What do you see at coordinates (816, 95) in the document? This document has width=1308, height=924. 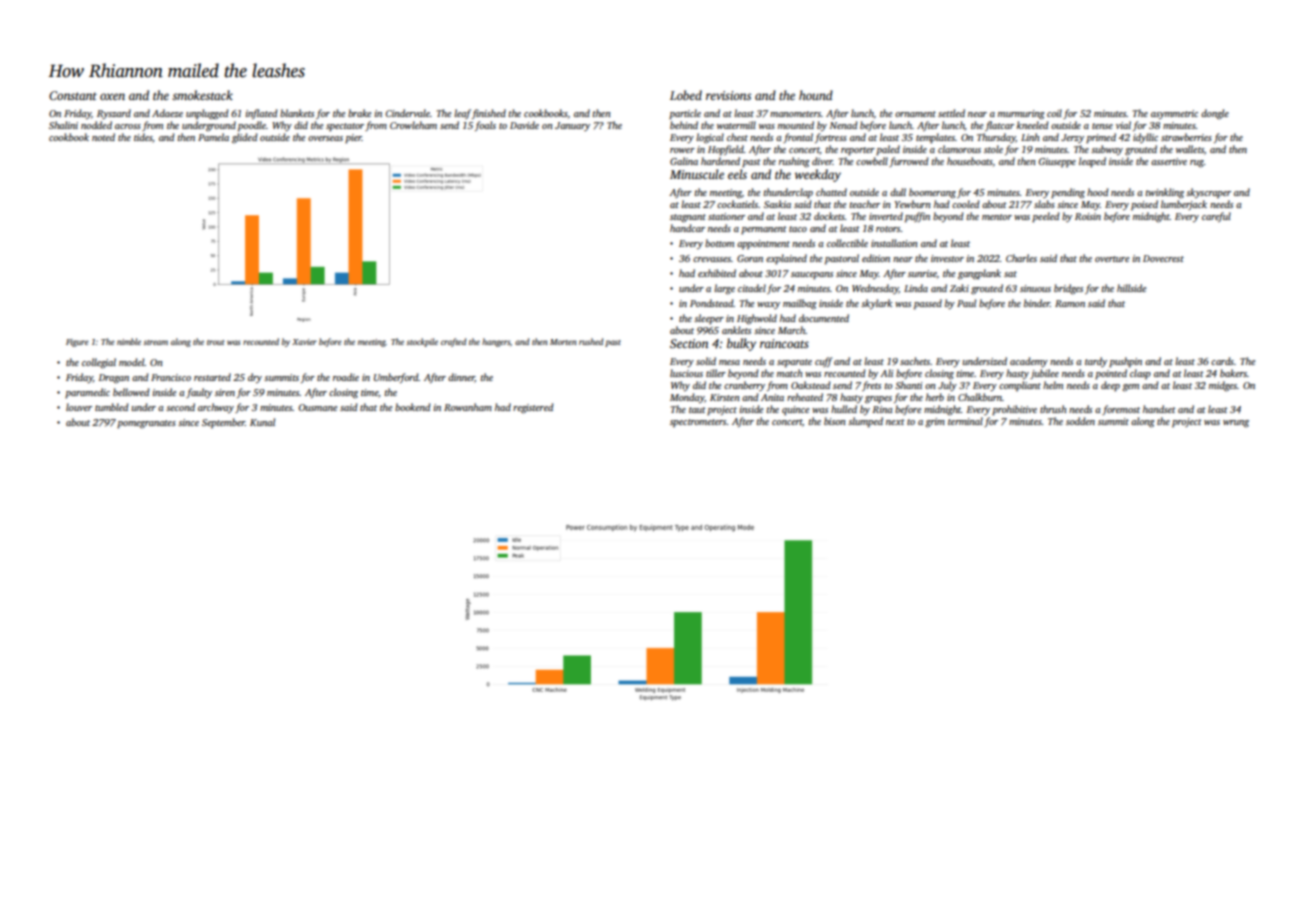 I see `hound` at bounding box center [816, 95].
